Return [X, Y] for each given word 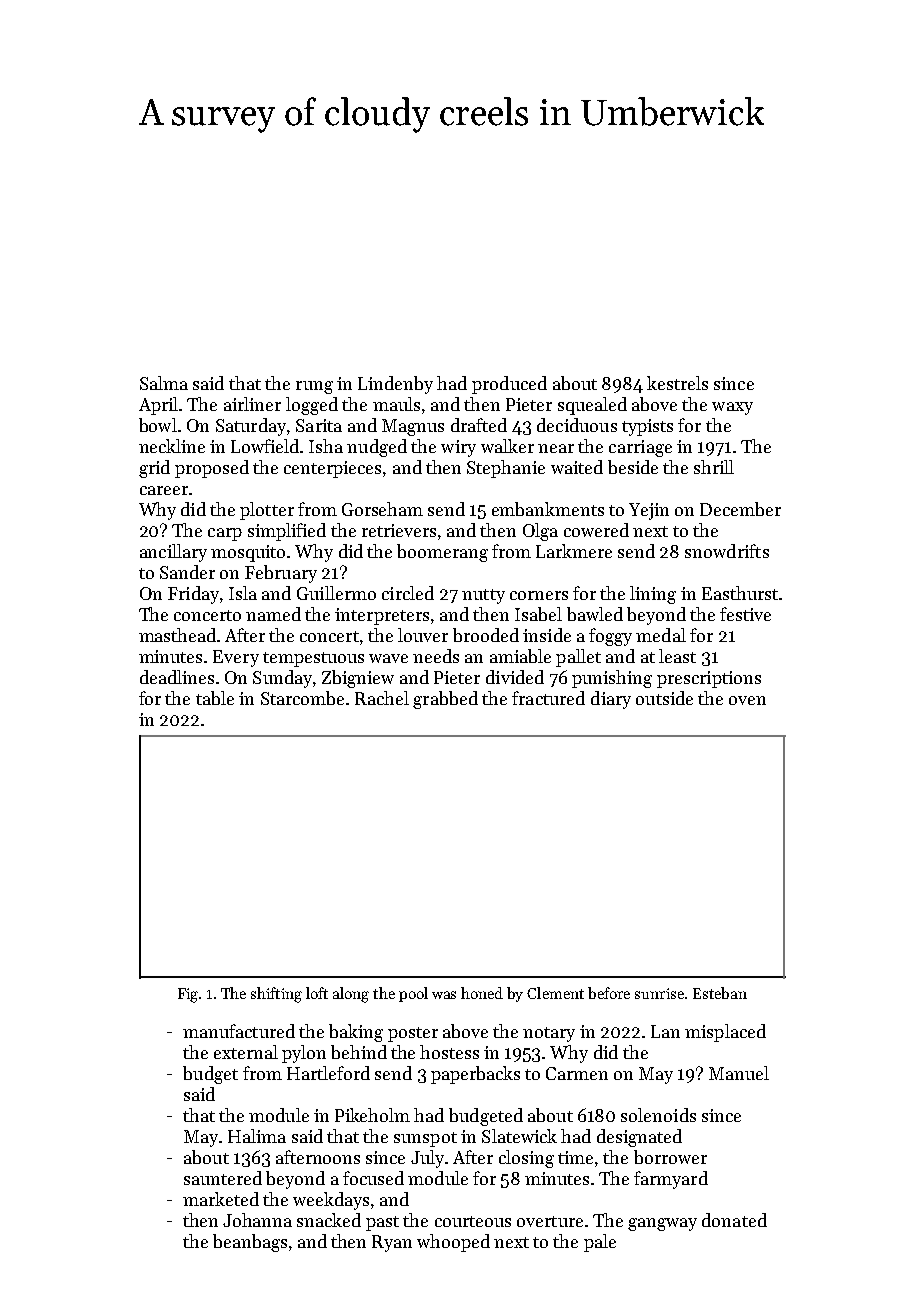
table [215, 698]
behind [359, 1052]
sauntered [223, 1178]
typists [647, 427]
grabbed [445, 700]
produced [509, 385]
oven [747, 700]
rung [314, 387]
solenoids [658, 1115]
